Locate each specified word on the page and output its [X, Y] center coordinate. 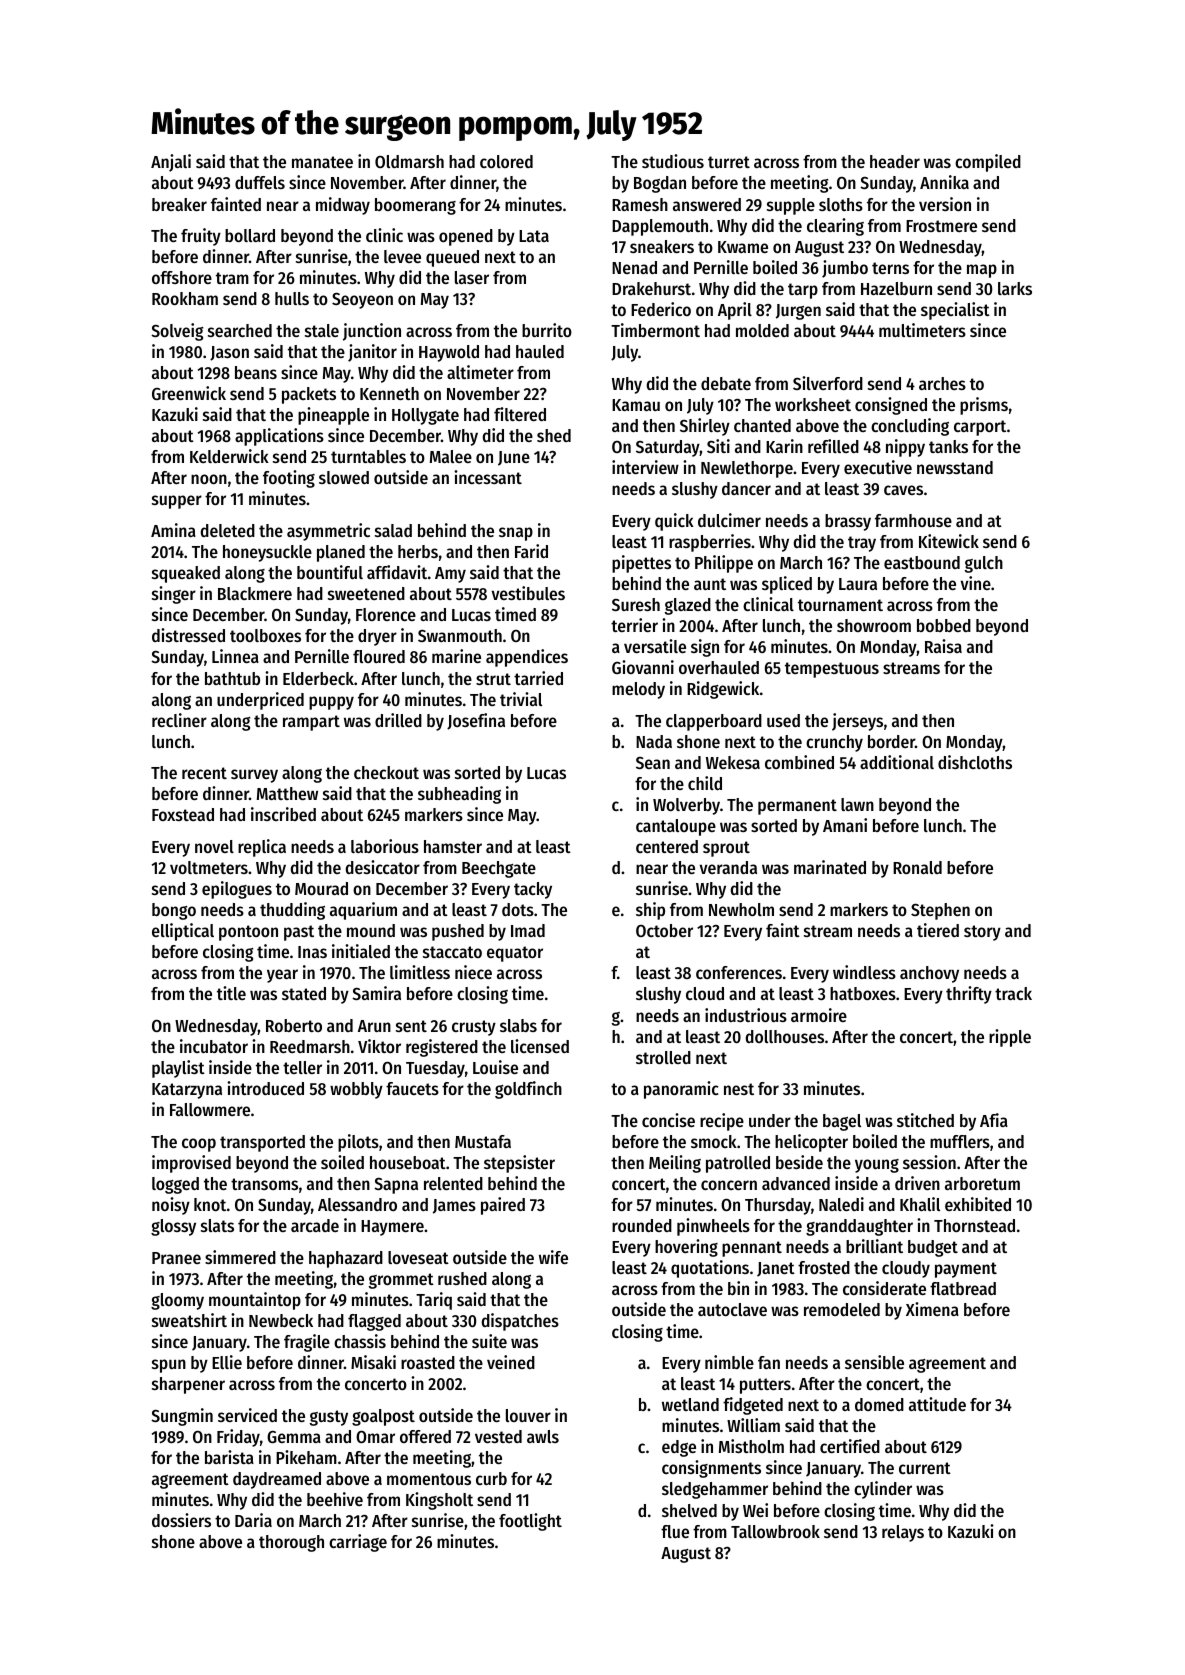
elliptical [183, 932]
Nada [654, 741]
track [1013, 993]
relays [903, 1533]
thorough [291, 1543]
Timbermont [655, 330]
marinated [830, 867]
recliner [179, 720]
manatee [322, 162]
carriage [358, 1543]
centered [667, 846]
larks [1015, 288]
